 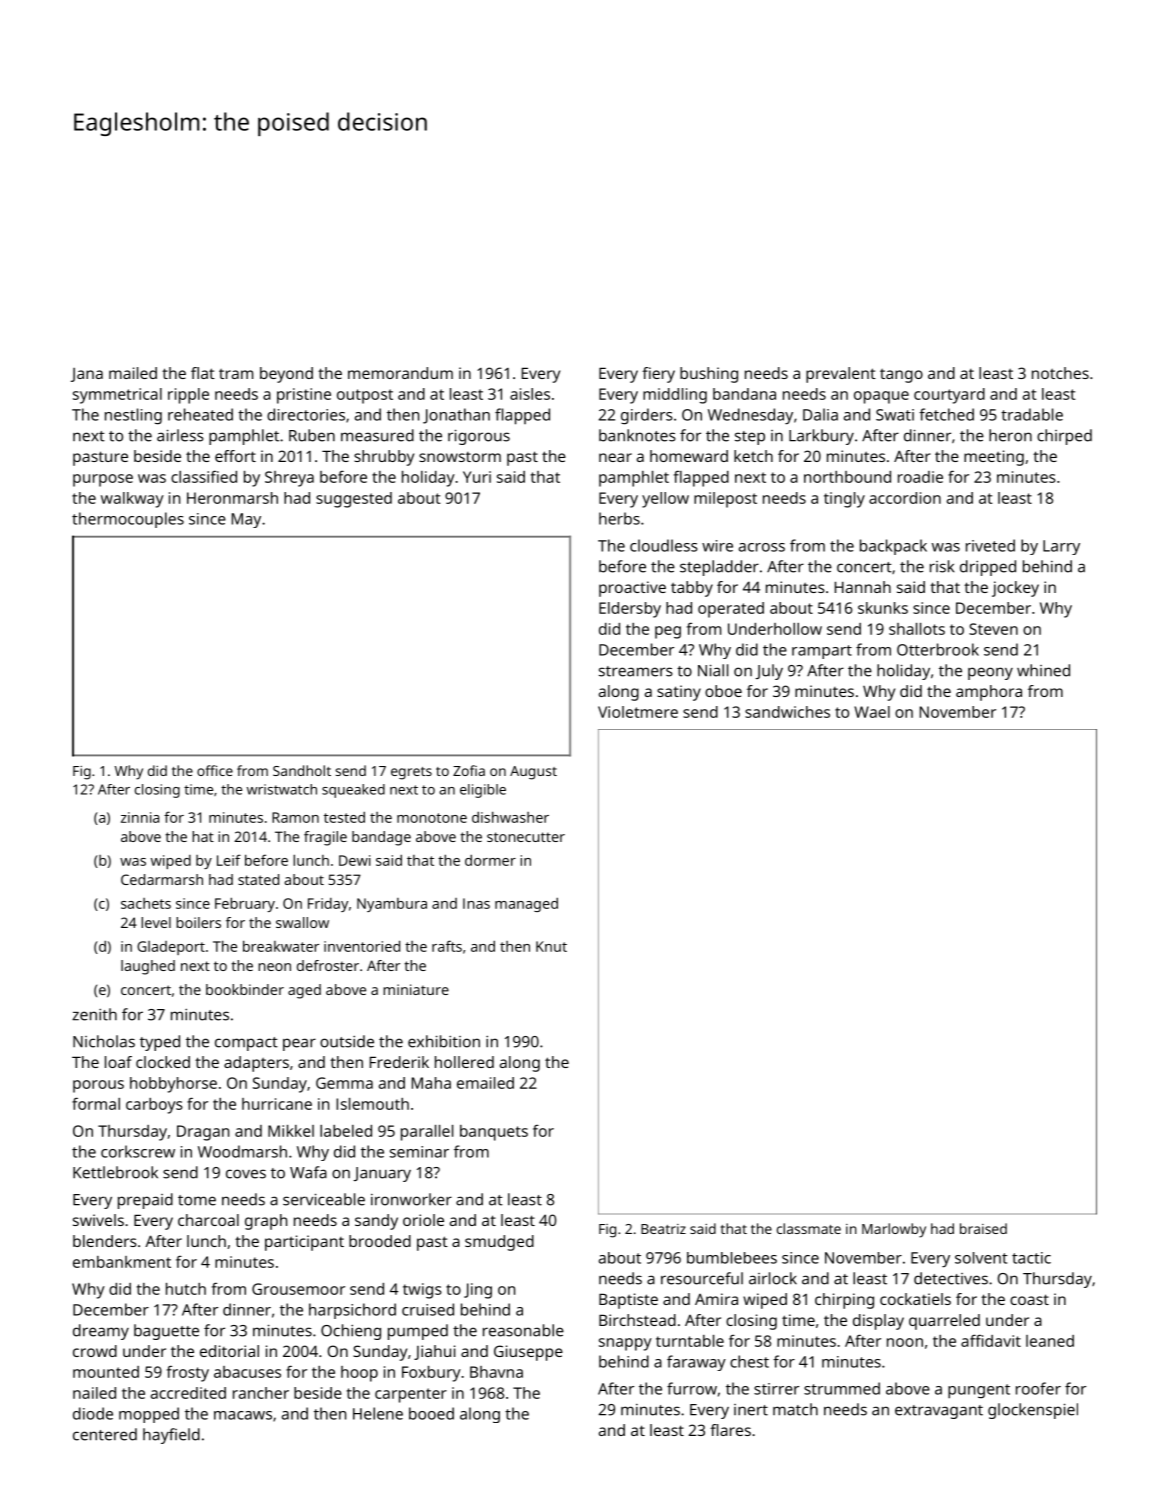 What do you see at coordinates (236, 374) in the screenshot?
I see `tram` at bounding box center [236, 374].
